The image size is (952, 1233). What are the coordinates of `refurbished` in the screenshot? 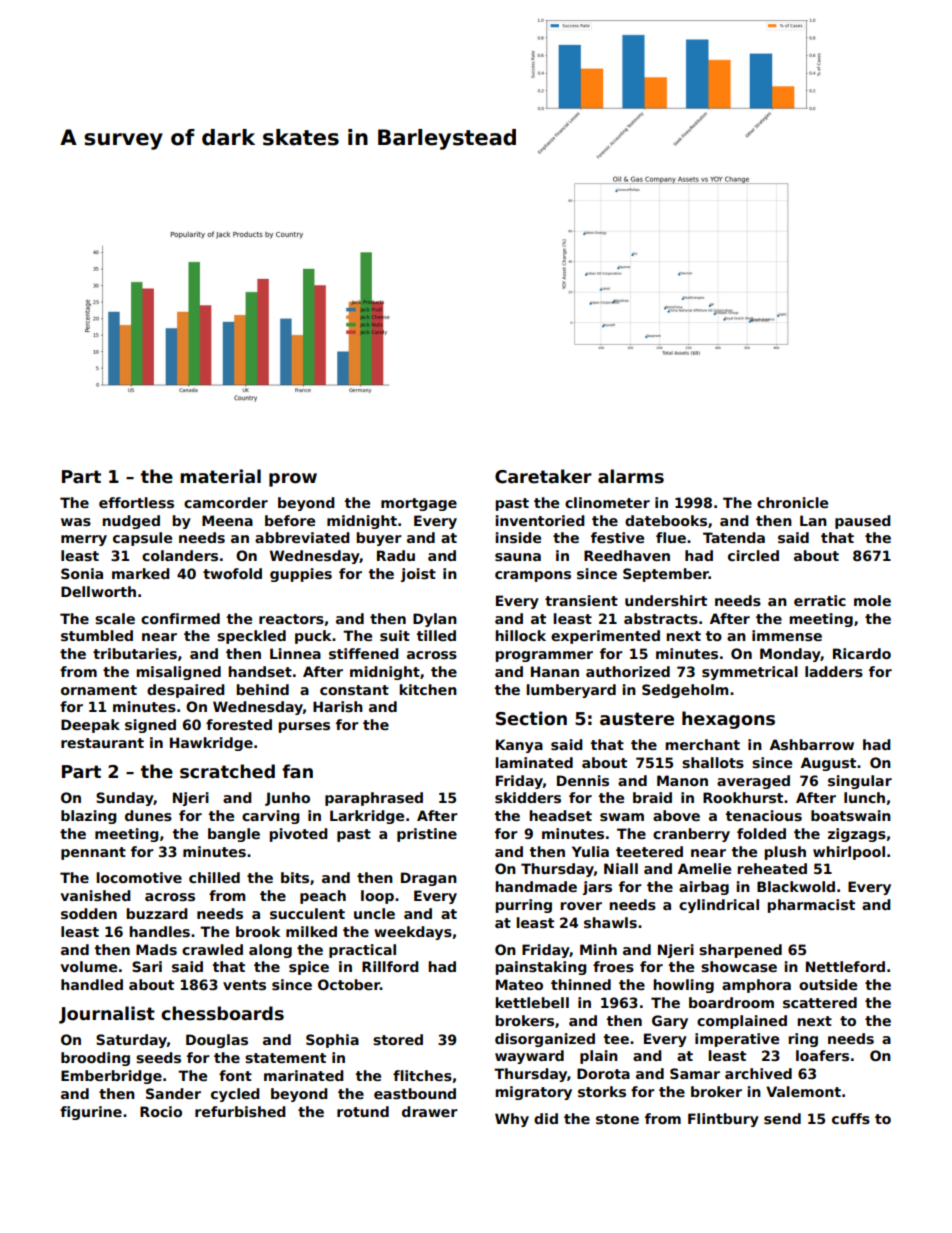 It's located at (240, 1111).
